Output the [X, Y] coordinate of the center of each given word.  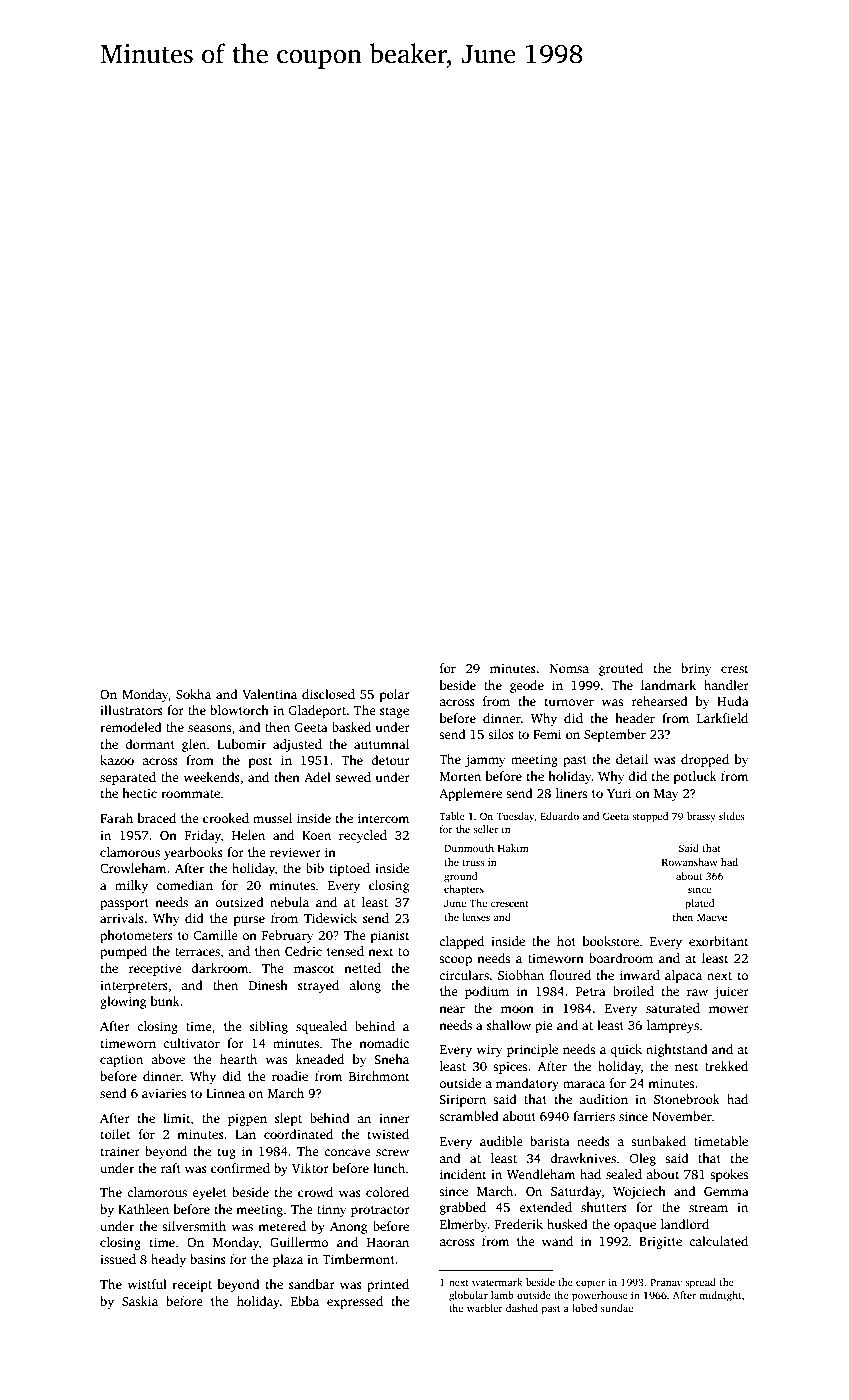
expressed [355, 1302]
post [261, 762]
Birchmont [379, 1076]
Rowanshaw [690, 862]
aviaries [164, 1093]
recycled [363, 836]
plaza [288, 1260]
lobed [584, 1308]
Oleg [643, 1159]
